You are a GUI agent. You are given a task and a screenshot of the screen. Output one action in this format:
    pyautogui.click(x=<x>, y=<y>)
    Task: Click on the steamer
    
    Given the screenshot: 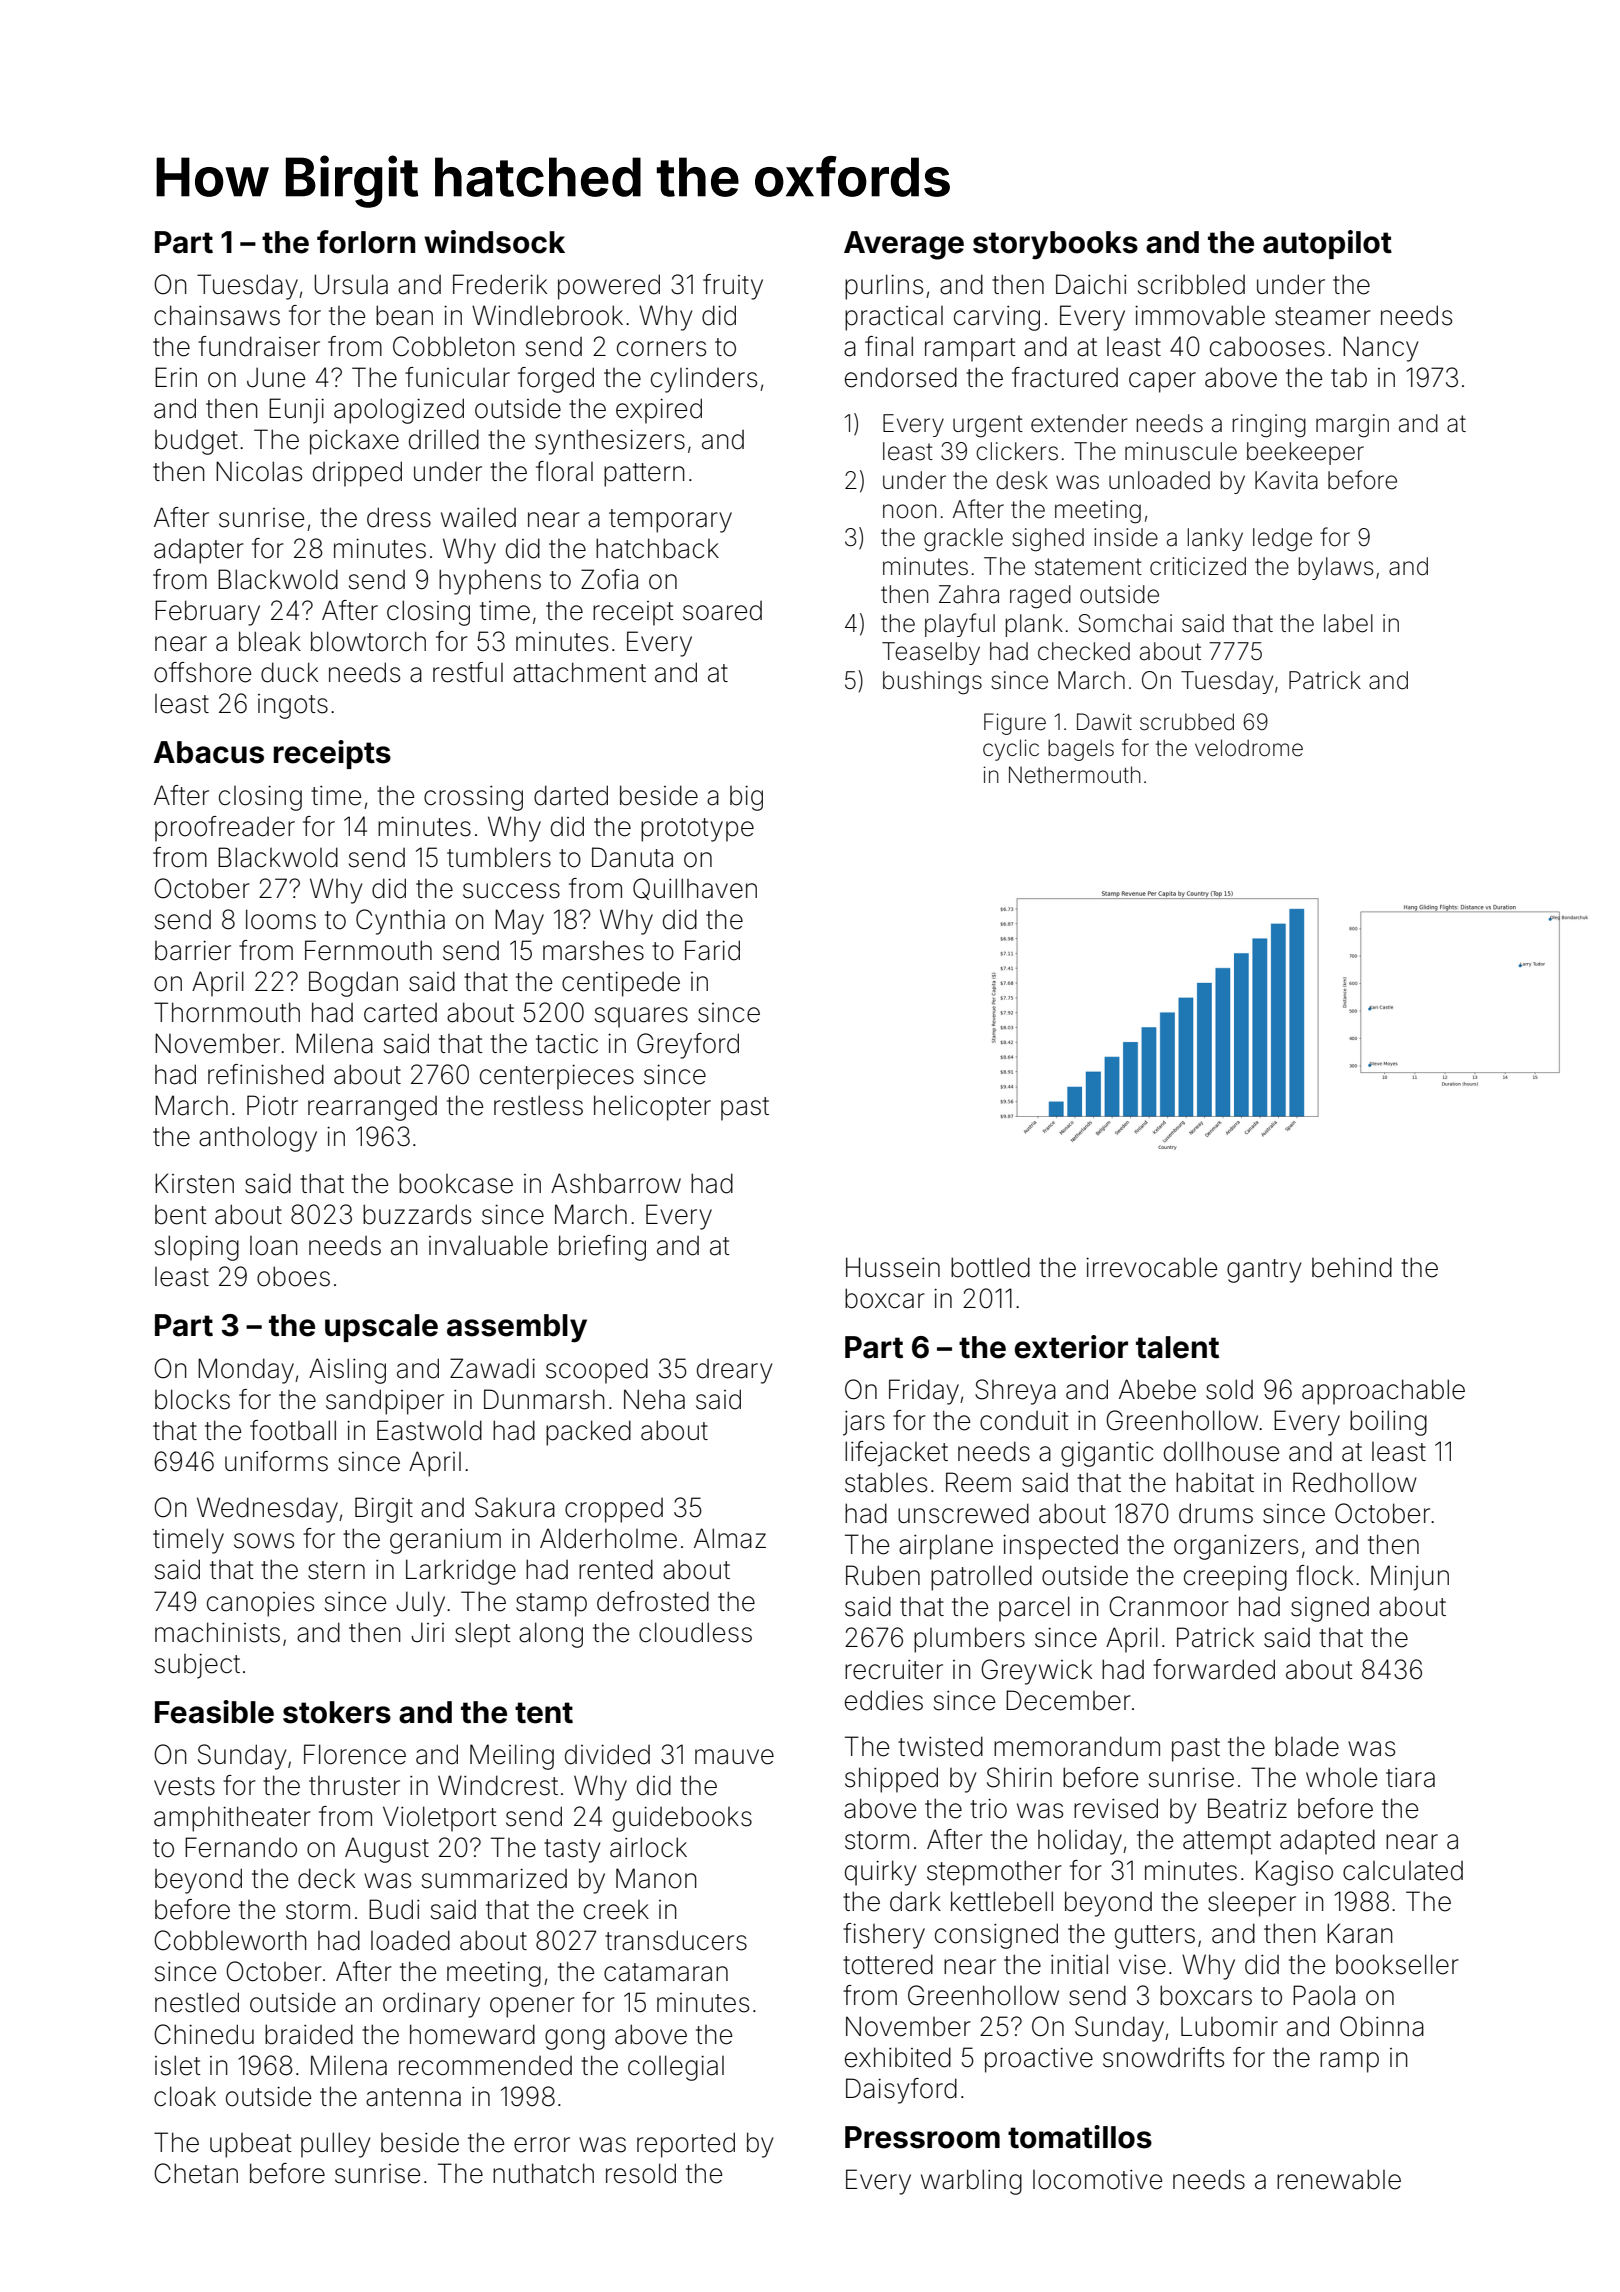 What is the action you would take?
    pyautogui.click(x=1323, y=316)
